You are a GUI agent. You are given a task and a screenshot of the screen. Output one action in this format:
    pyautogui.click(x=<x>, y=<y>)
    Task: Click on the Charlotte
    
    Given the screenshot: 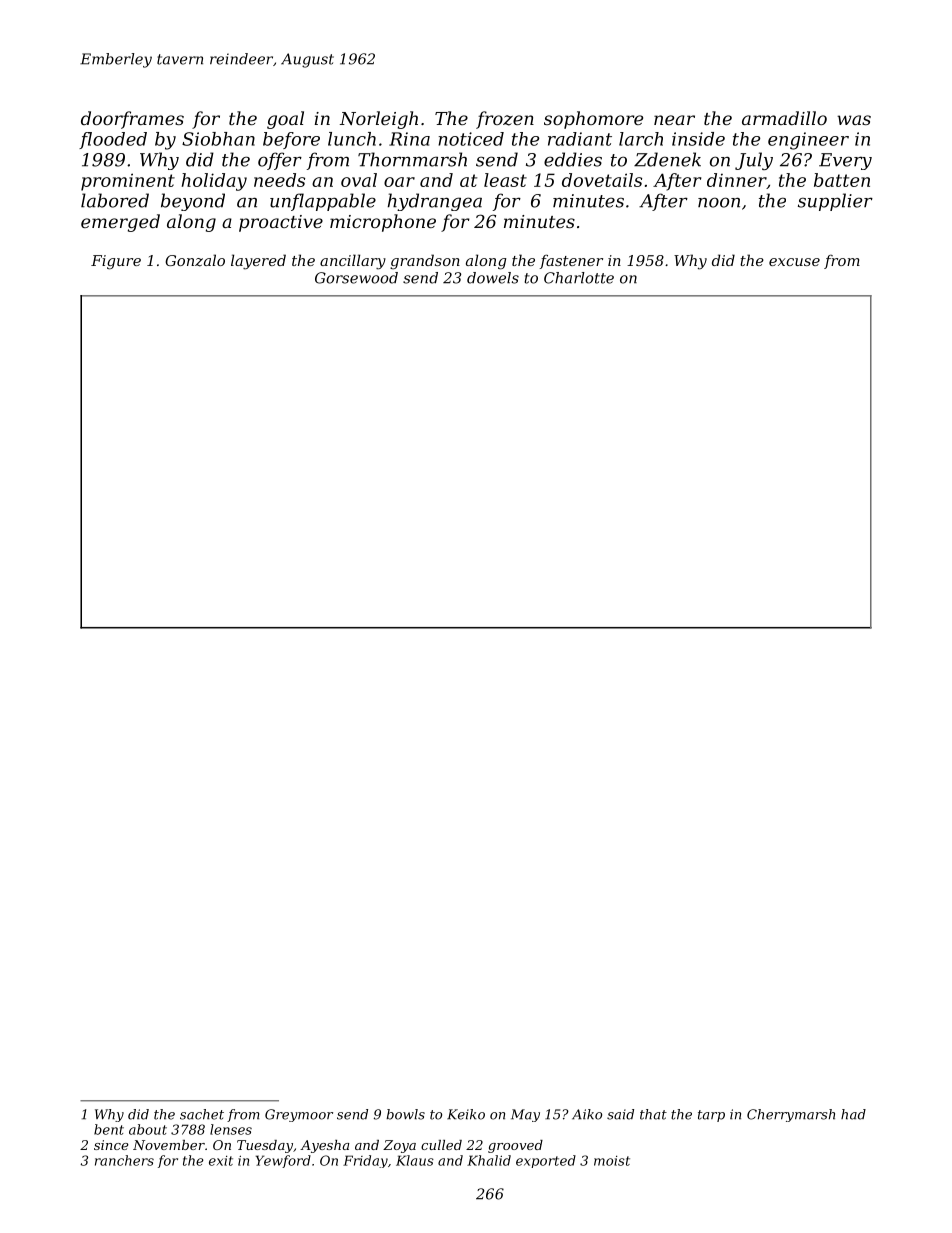 What is the action you would take?
    pyautogui.click(x=579, y=278)
